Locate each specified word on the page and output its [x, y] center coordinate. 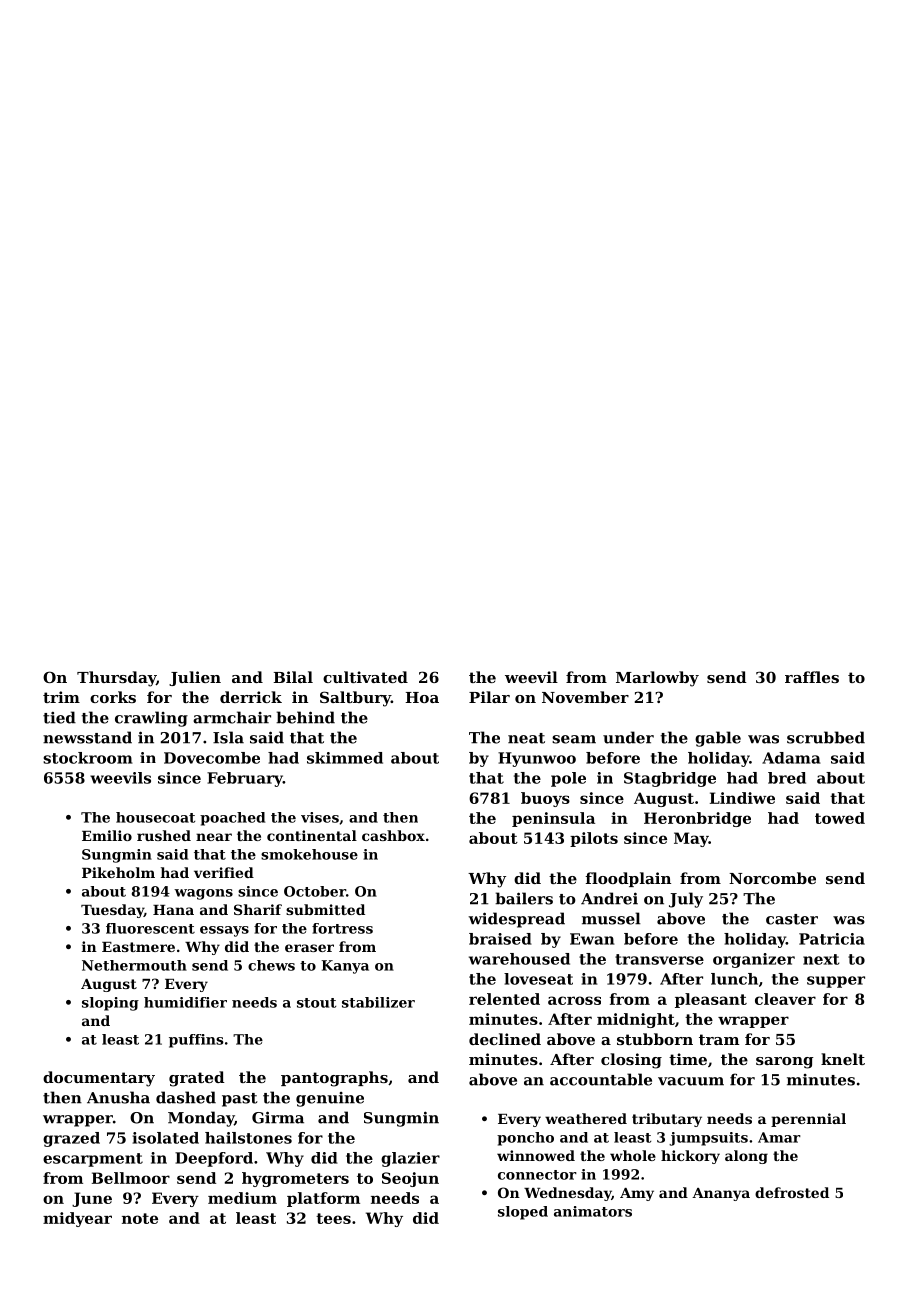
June [92, 1199]
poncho [525, 1139]
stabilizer [378, 1002]
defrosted [792, 1192]
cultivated [365, 677]
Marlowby [657, 679]
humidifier [185, 1002]
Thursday [116, 679]
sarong [785, 1063]
